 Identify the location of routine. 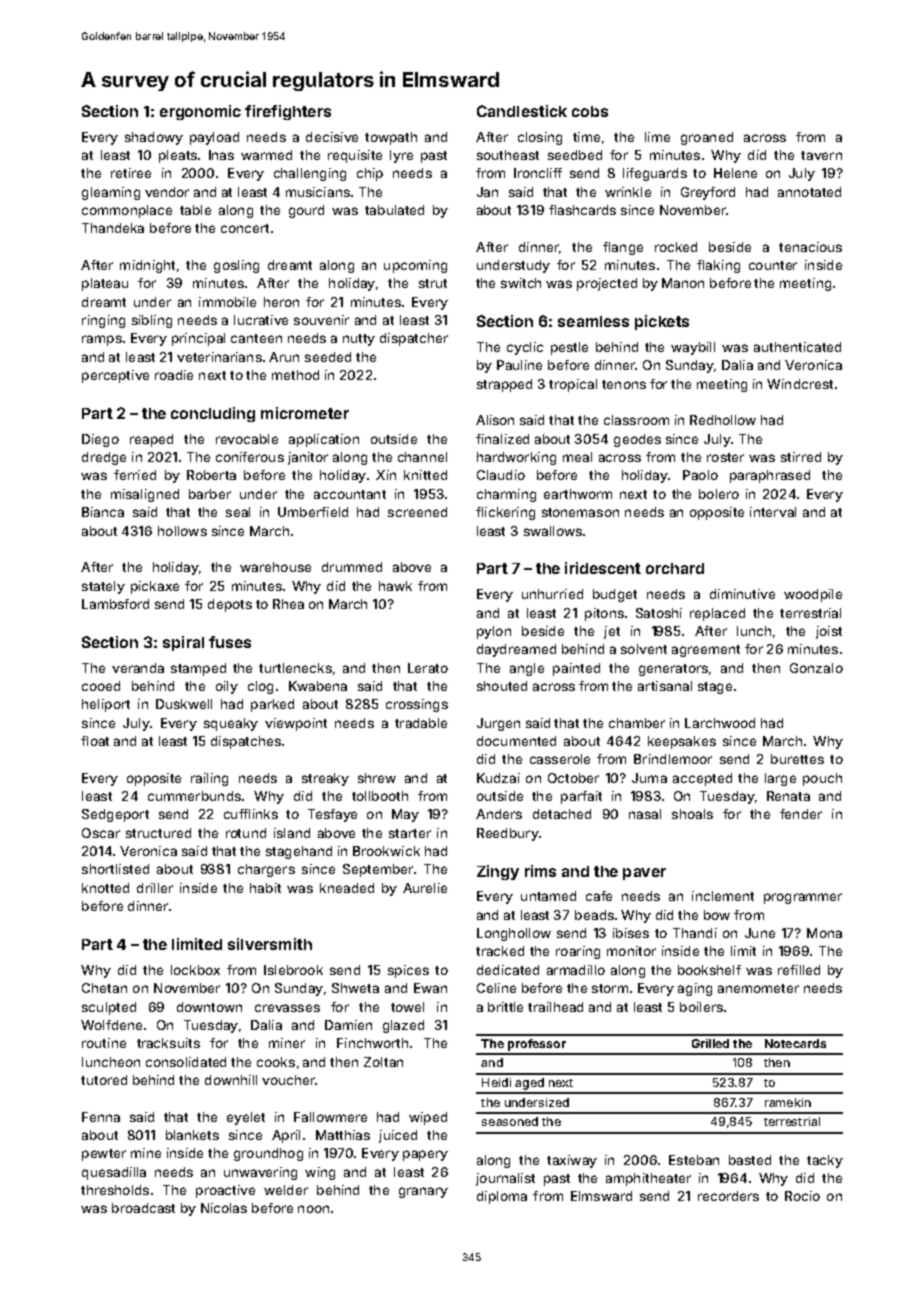
(104, 1043).
